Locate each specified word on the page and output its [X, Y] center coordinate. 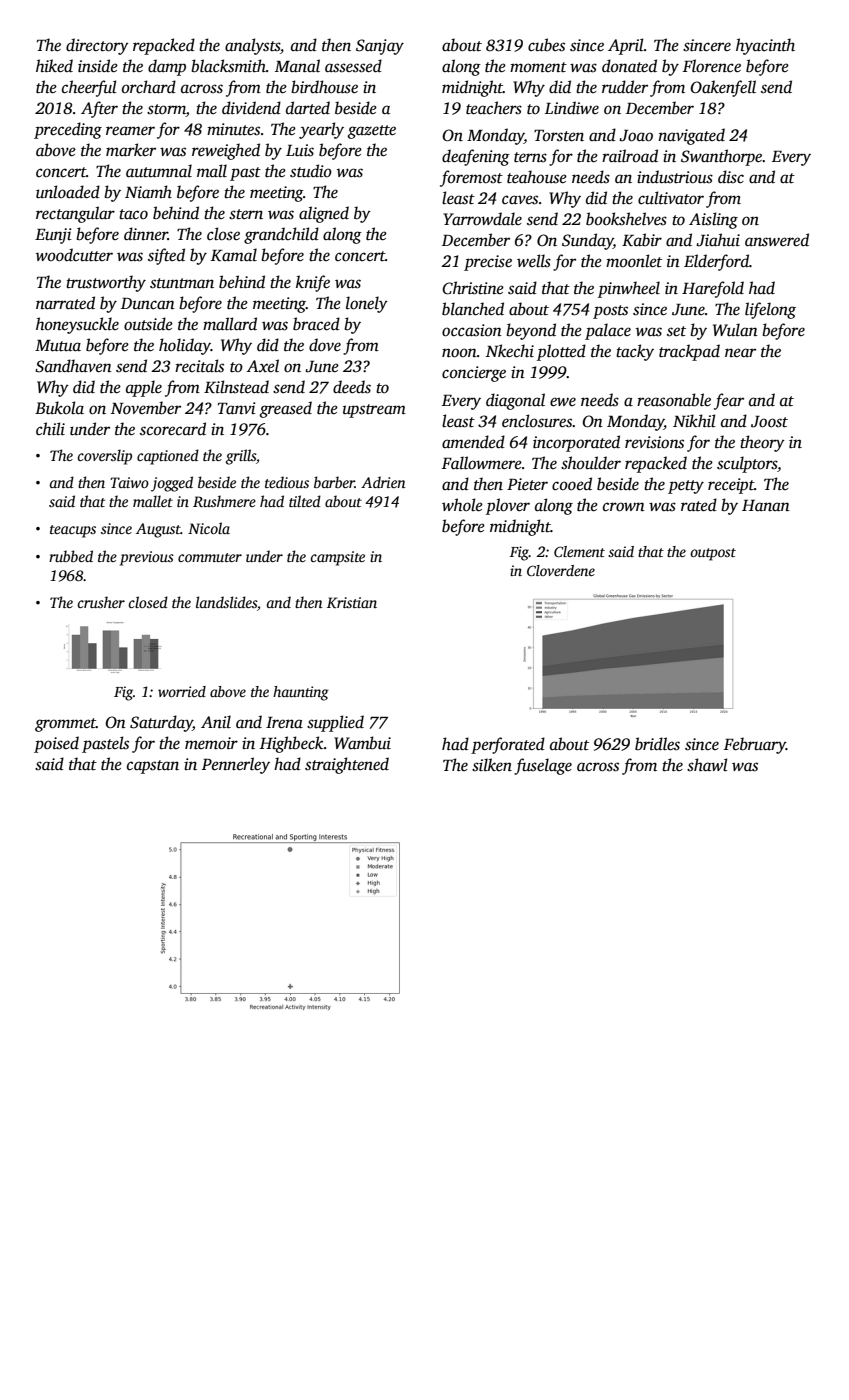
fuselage [543, 766]
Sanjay [380, 47]
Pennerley [236, 765]
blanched [473, 309]
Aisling [713, 220]
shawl [707, 765]
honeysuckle [77, 325]
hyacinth [765, 46]
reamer [130, 130]
